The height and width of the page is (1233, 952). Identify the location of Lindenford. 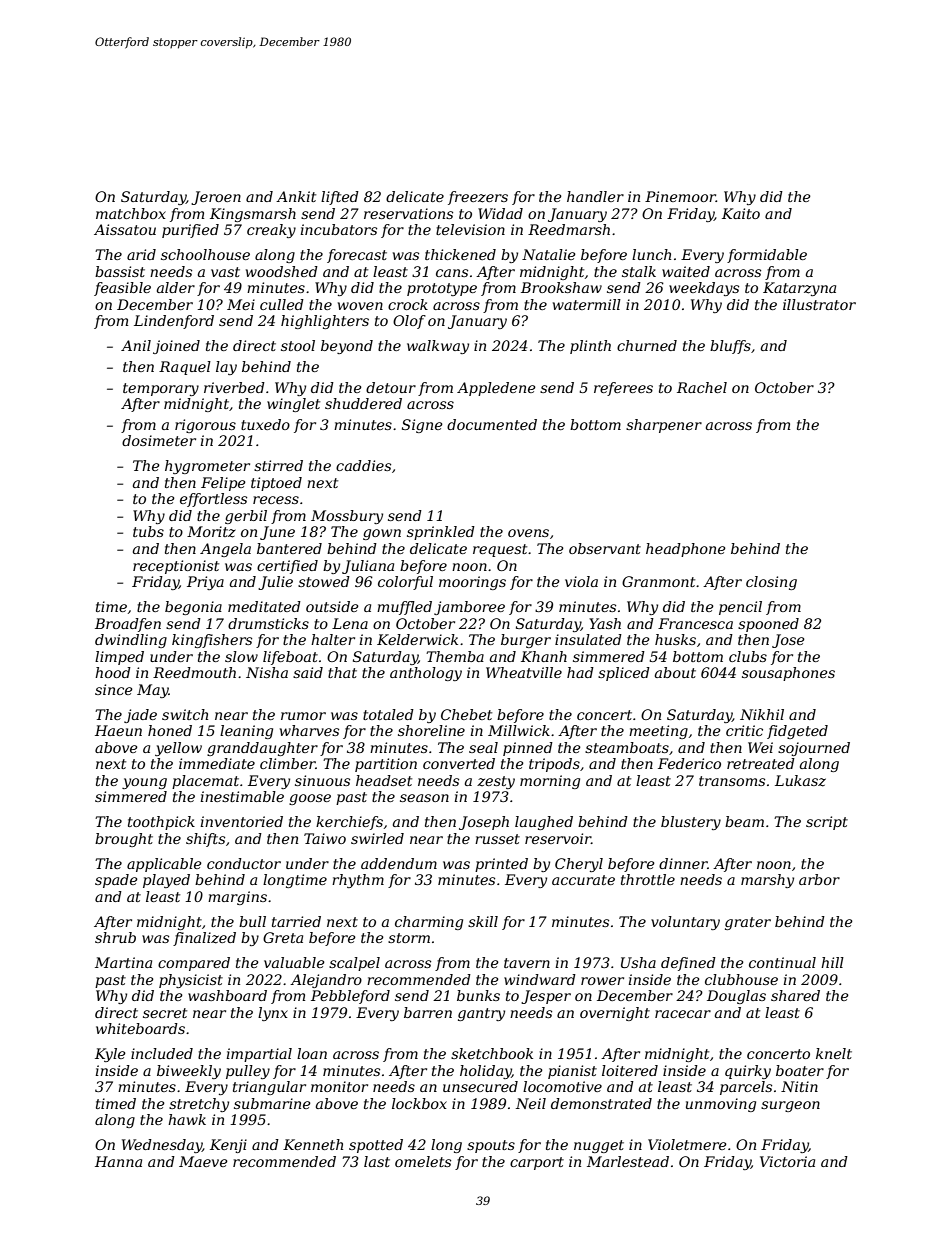
(174, 322).
